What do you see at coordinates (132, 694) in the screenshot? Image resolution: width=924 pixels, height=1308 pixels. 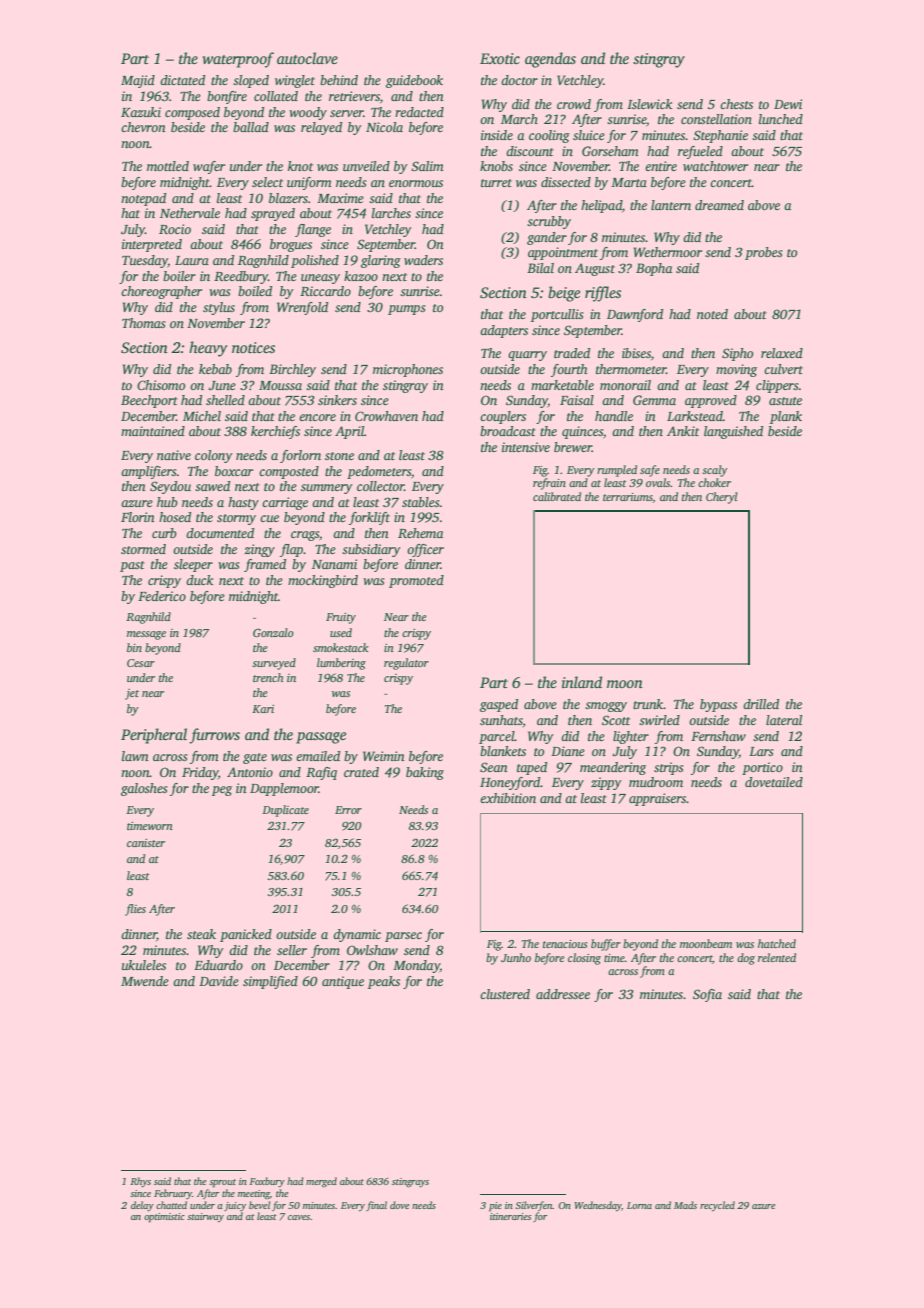 I see `jet` at bounding box center [132, 694].
